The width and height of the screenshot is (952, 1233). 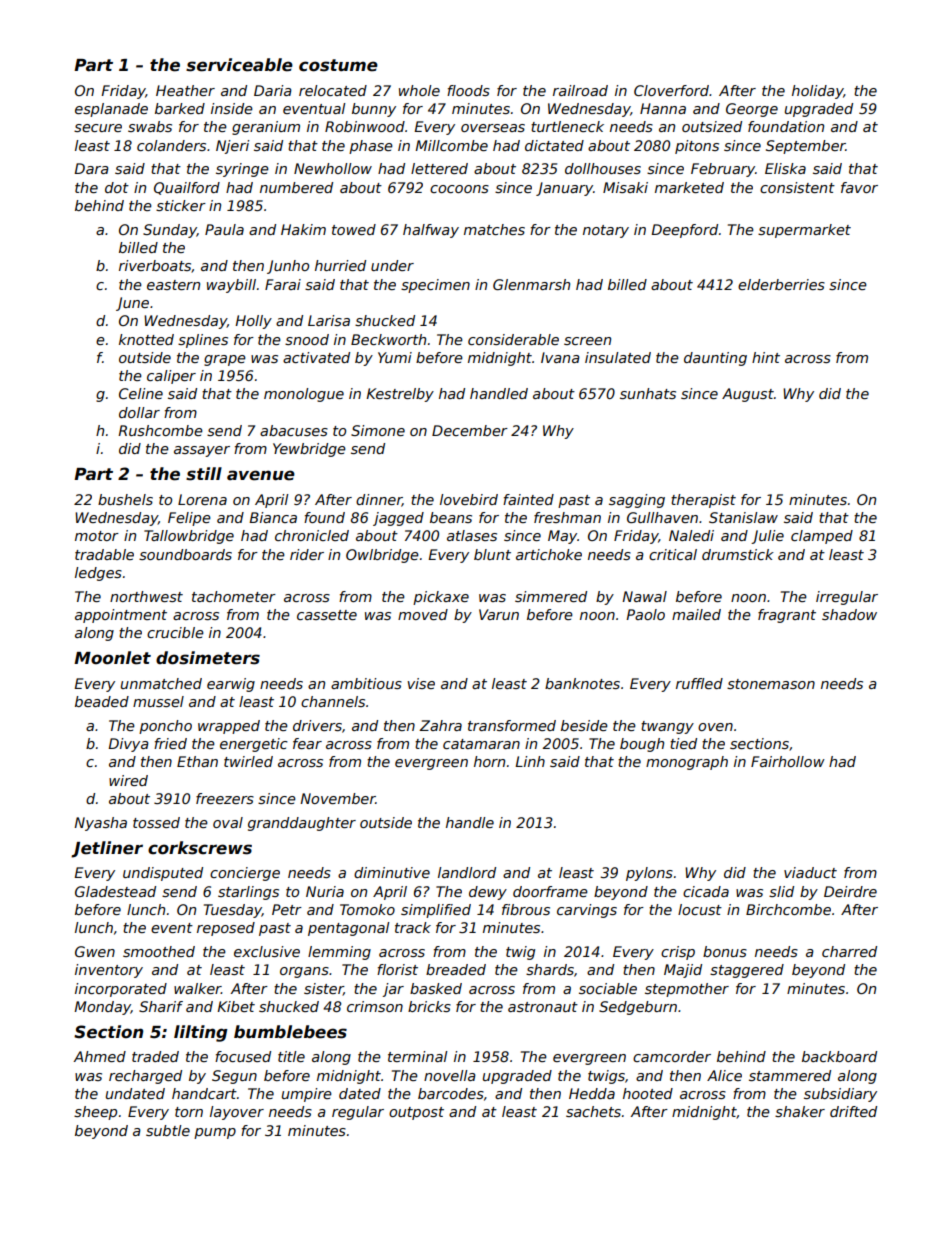 I want to click on holiday, so click(x=817, y=92).
